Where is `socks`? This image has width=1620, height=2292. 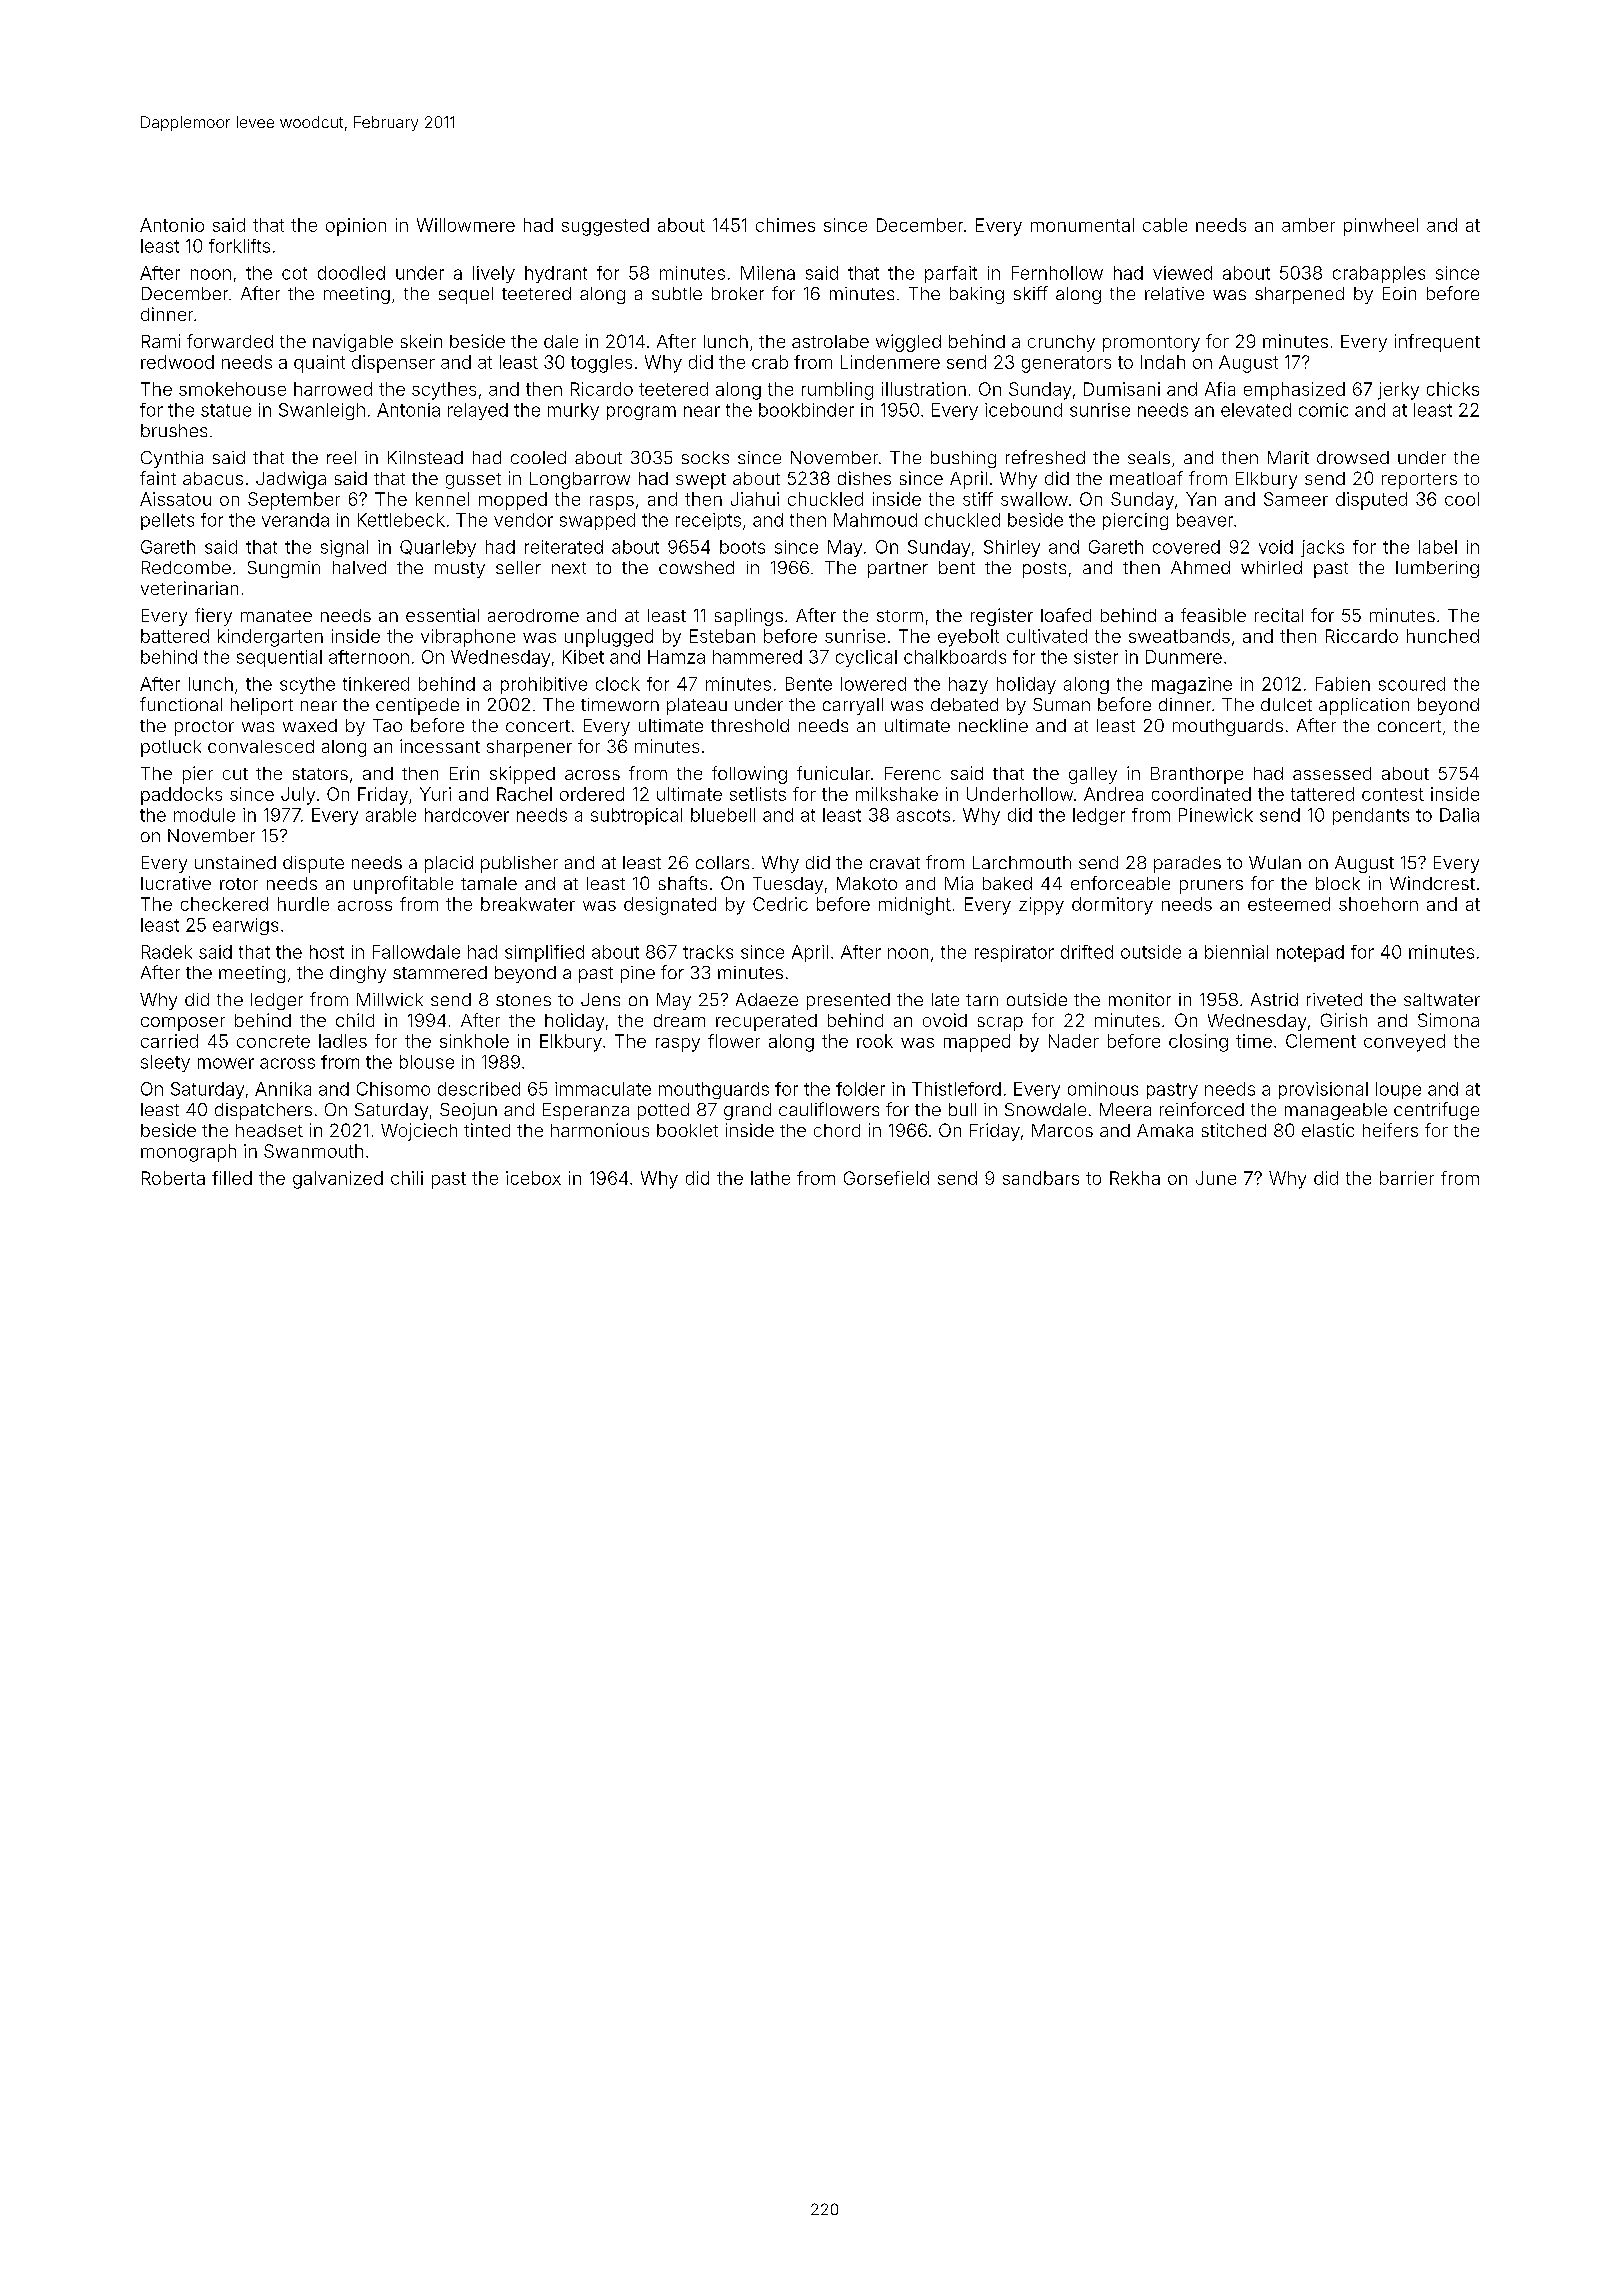 socks is located at coordinates (705, 457).
